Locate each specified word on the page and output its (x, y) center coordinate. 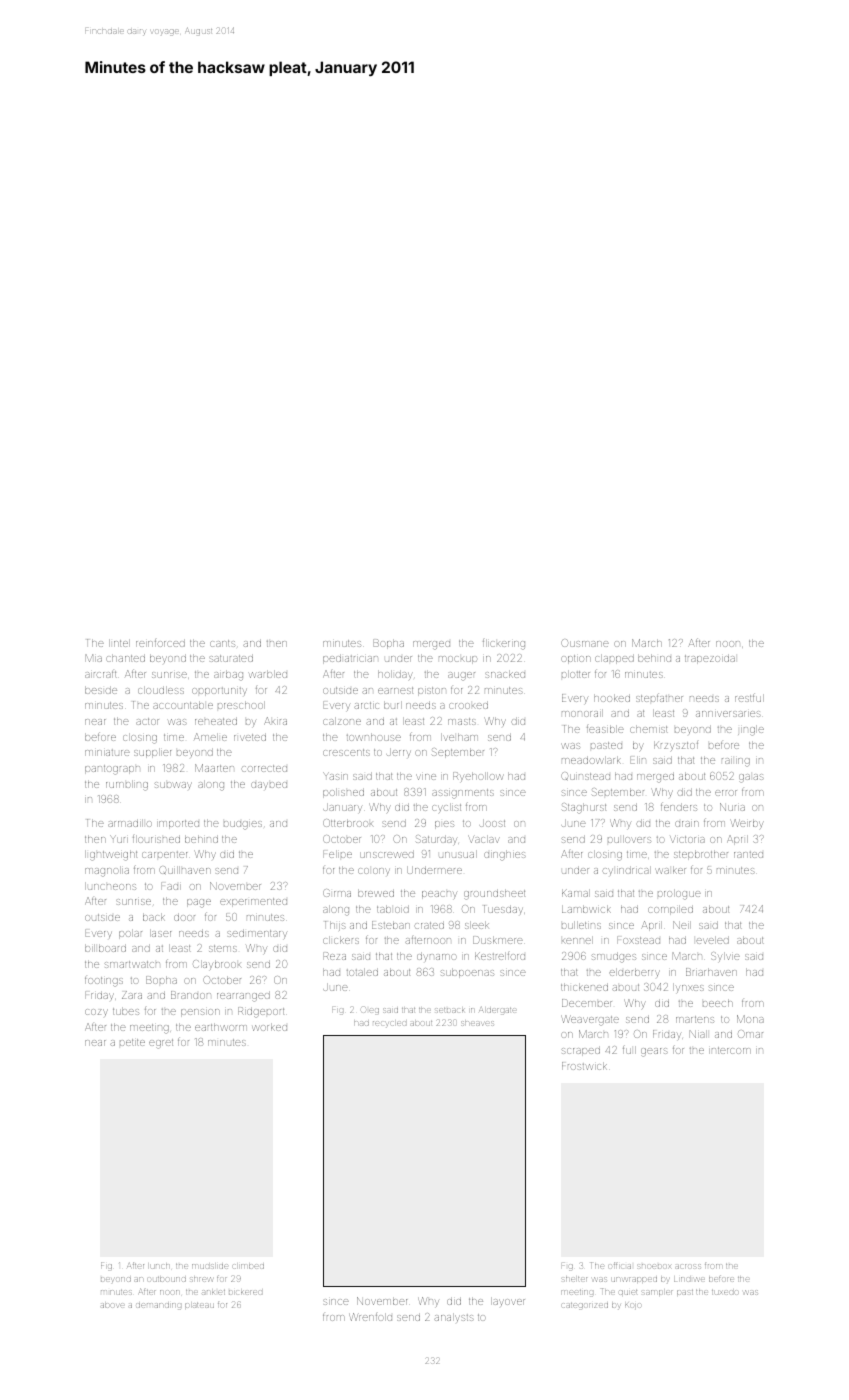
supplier (152, 753)
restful (749, 697)
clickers (341, 940)
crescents (346, 752)
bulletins (581, 925)
